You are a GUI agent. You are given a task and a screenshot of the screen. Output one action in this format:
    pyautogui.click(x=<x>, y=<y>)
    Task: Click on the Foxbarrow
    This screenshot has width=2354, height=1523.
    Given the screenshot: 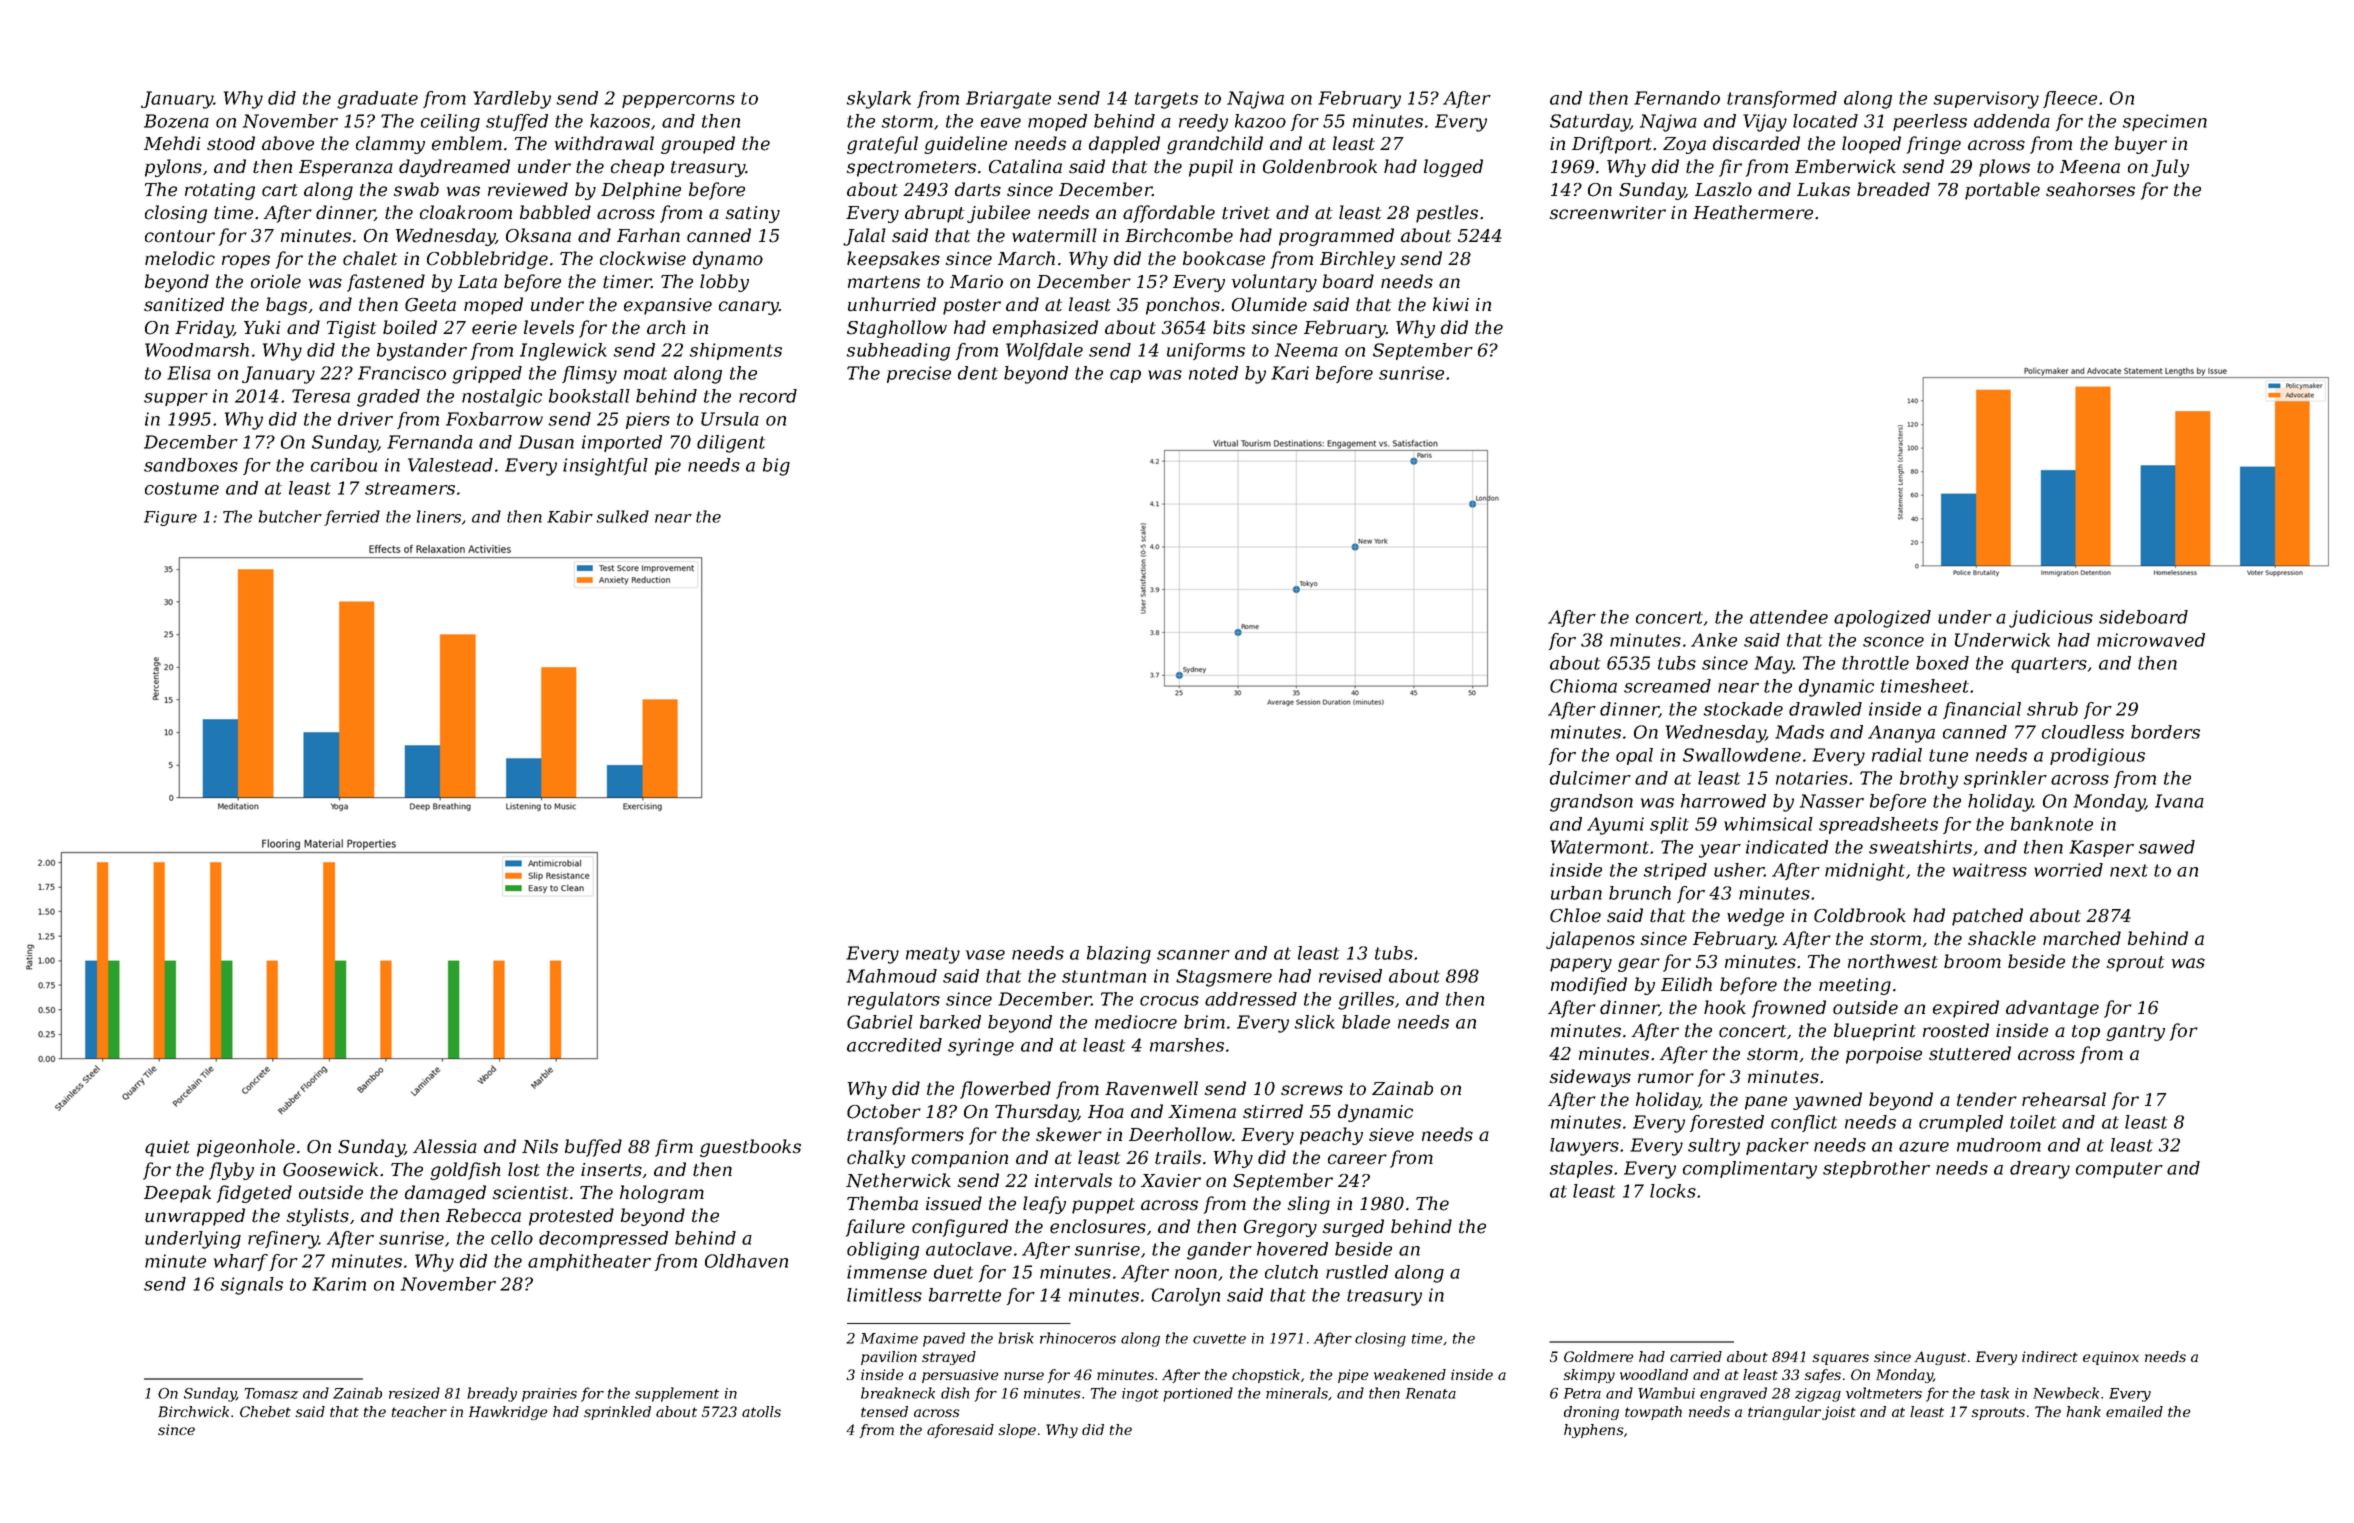 What is the action you would take?
    pyautogui.click(x=494, y=419)
